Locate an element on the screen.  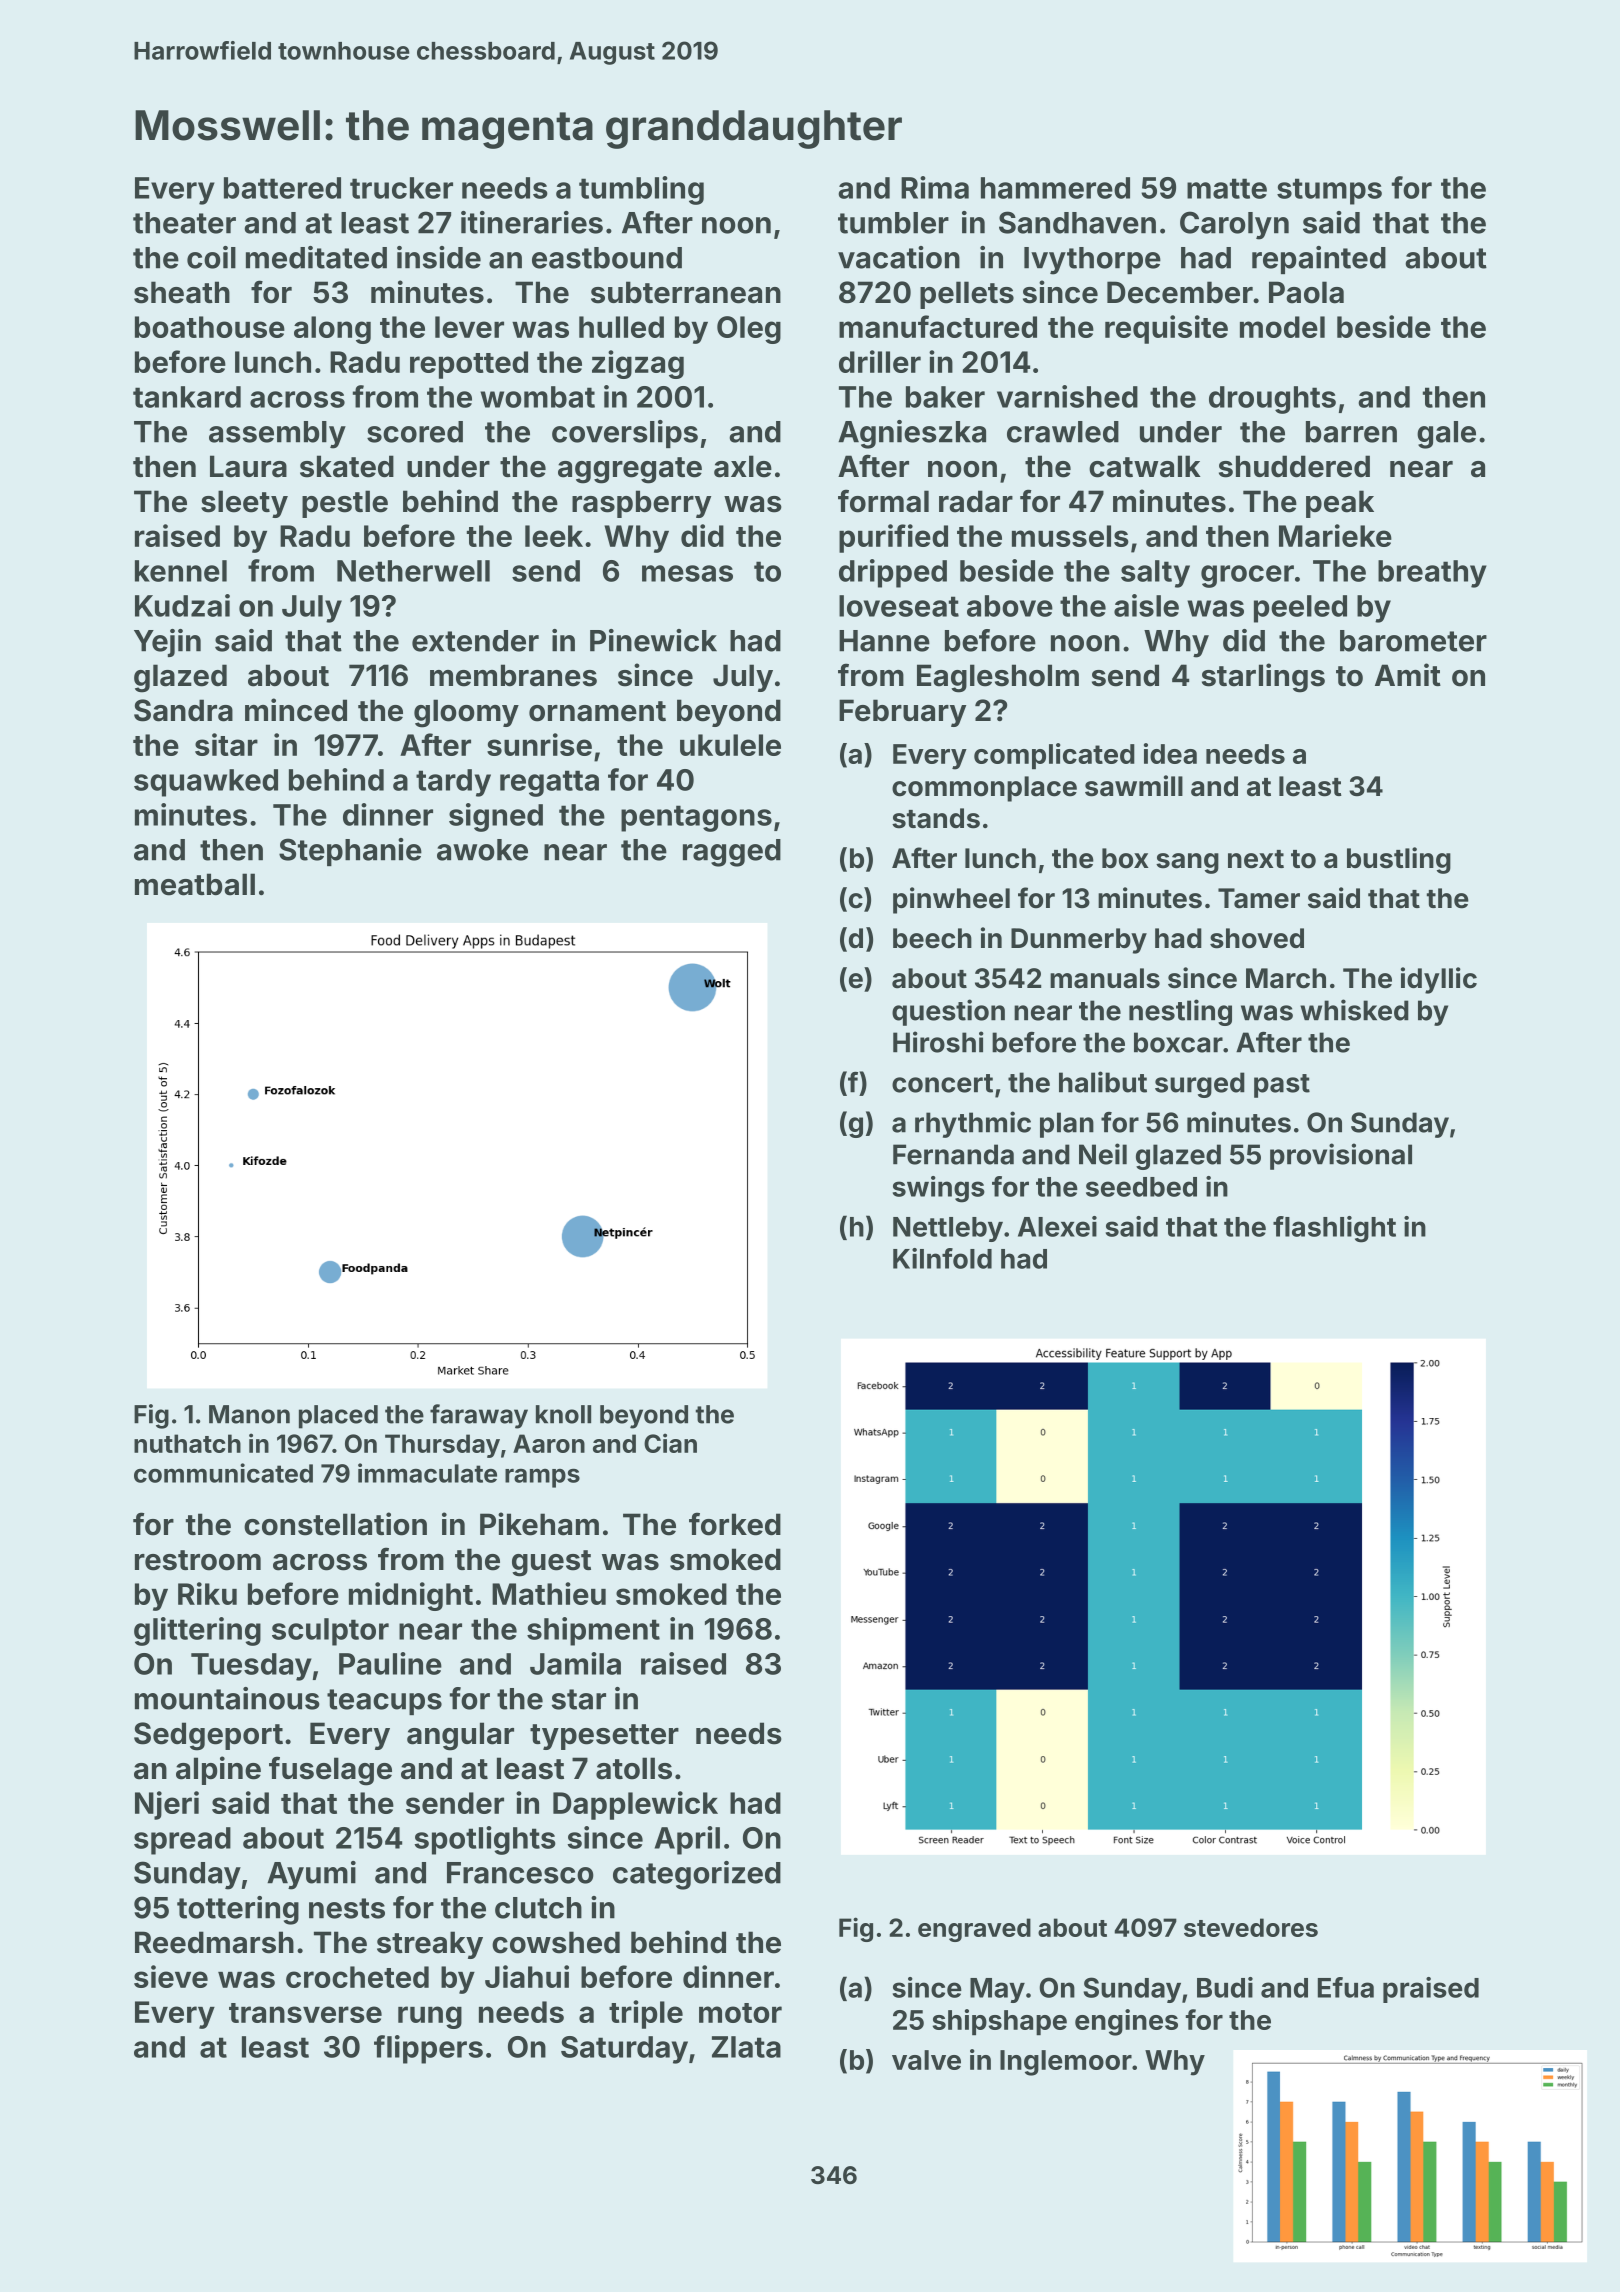
Inglemoor is located at coordinates (1066, 2063).
